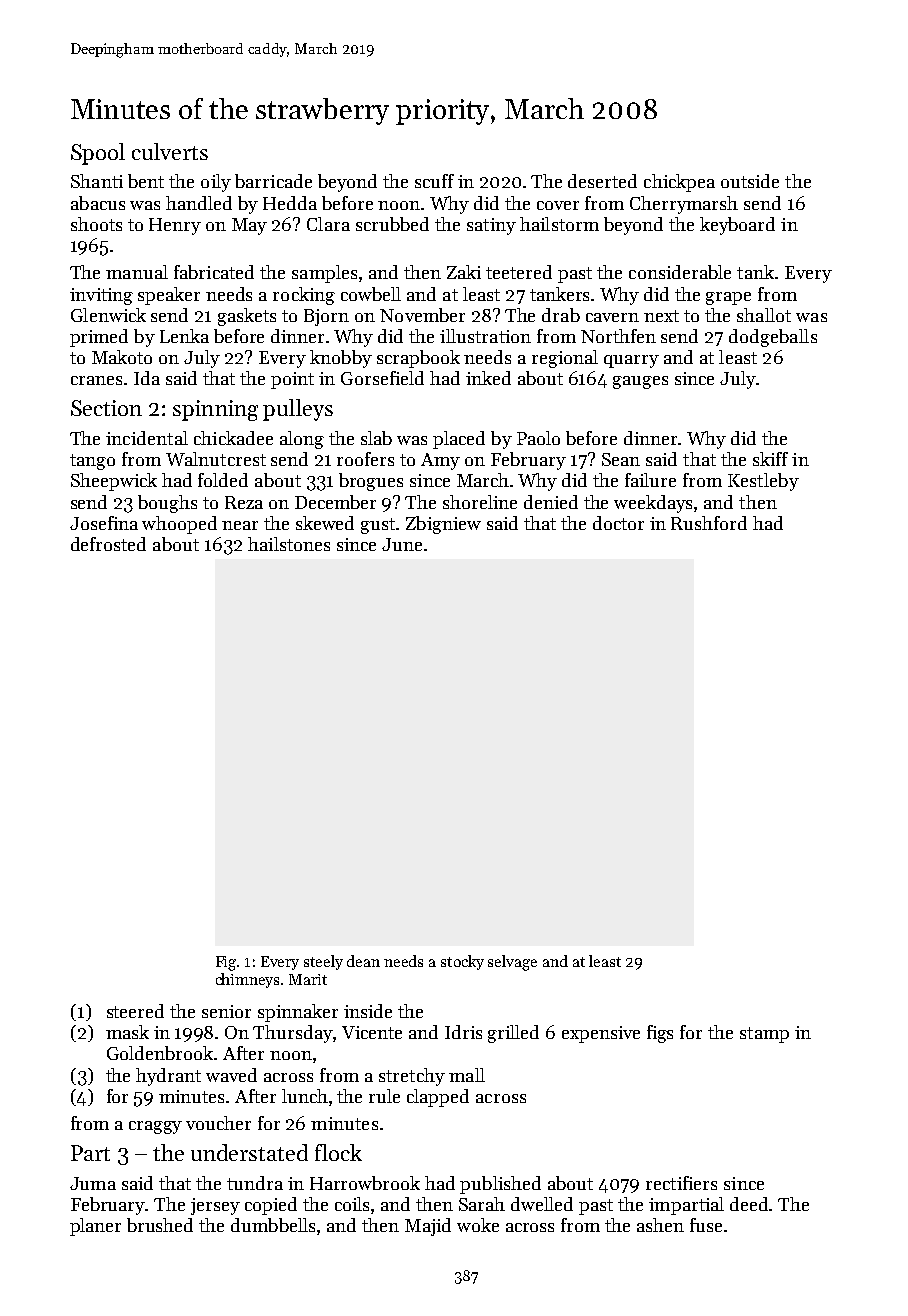  Describe the element at coordinates (392, 224) in the screenshot. I see `scrubbed` at that location.
